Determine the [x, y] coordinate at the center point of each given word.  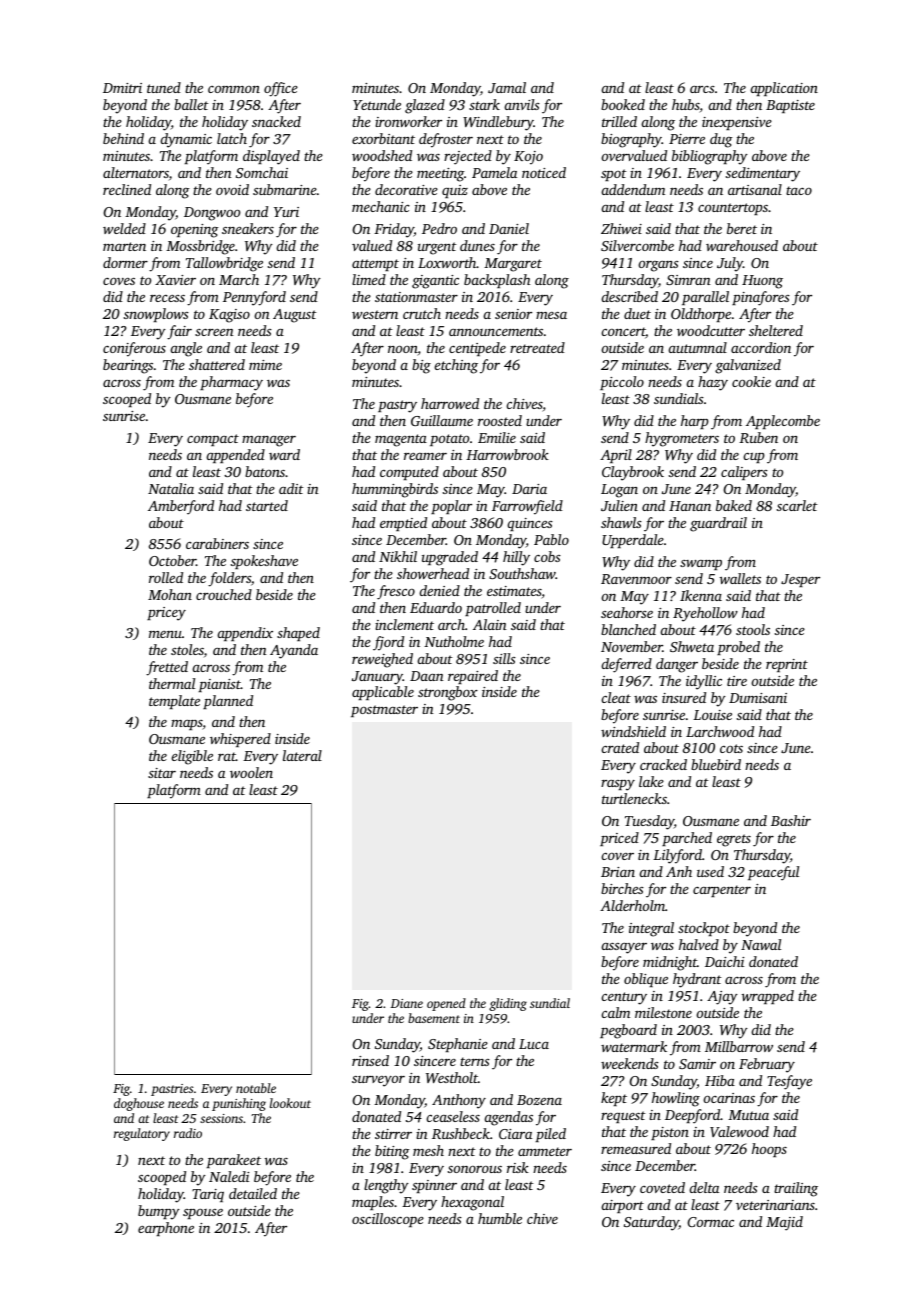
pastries [172, 1090]
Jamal [507, 87]
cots [731, 748]
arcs [702, 89]
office [281, 89]
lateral [302, 755]
